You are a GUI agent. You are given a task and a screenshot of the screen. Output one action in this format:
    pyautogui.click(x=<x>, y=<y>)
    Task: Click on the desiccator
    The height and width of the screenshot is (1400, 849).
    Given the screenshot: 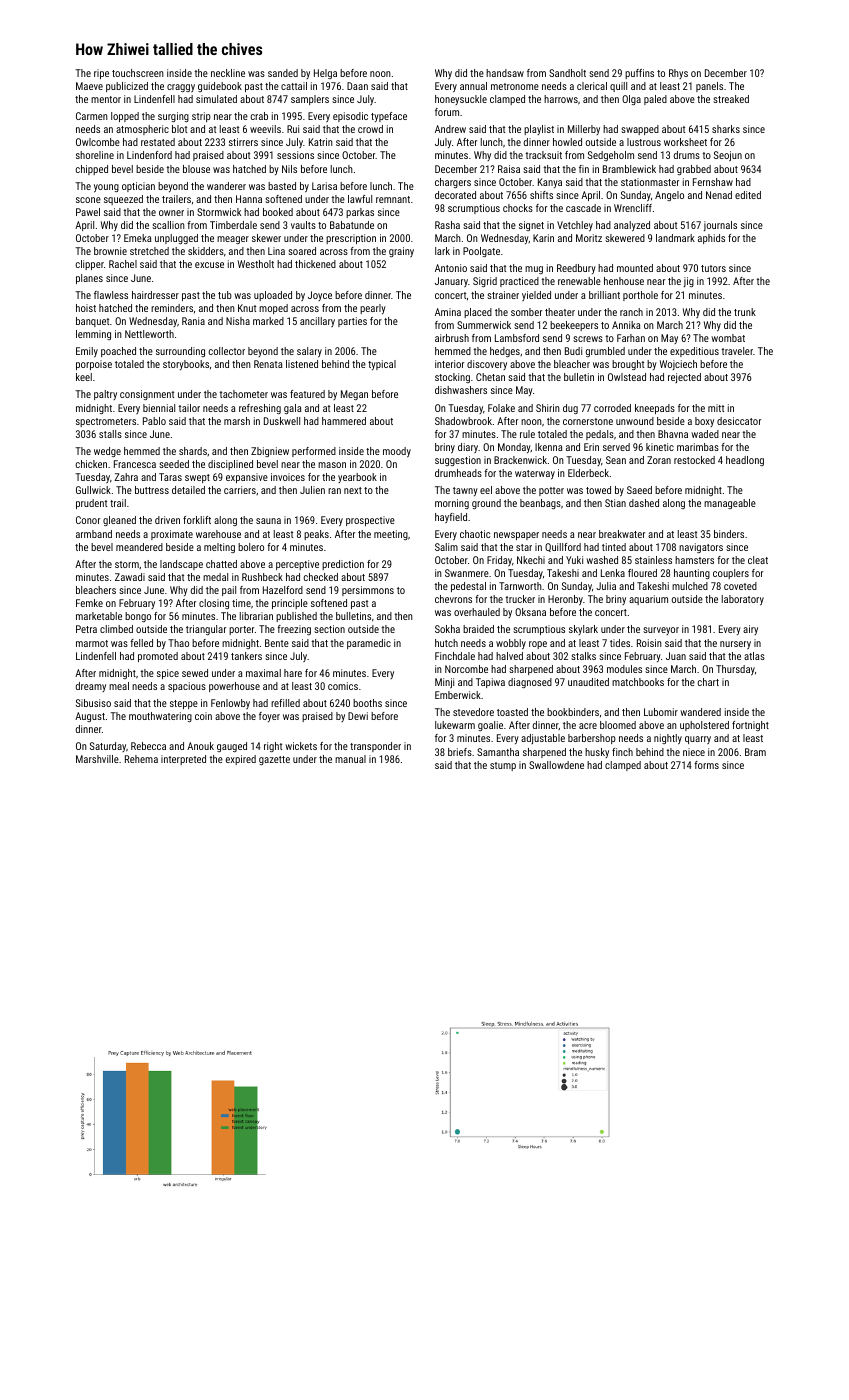 What is the action you would take?
    pyautogui.click(x=739, y=421)
